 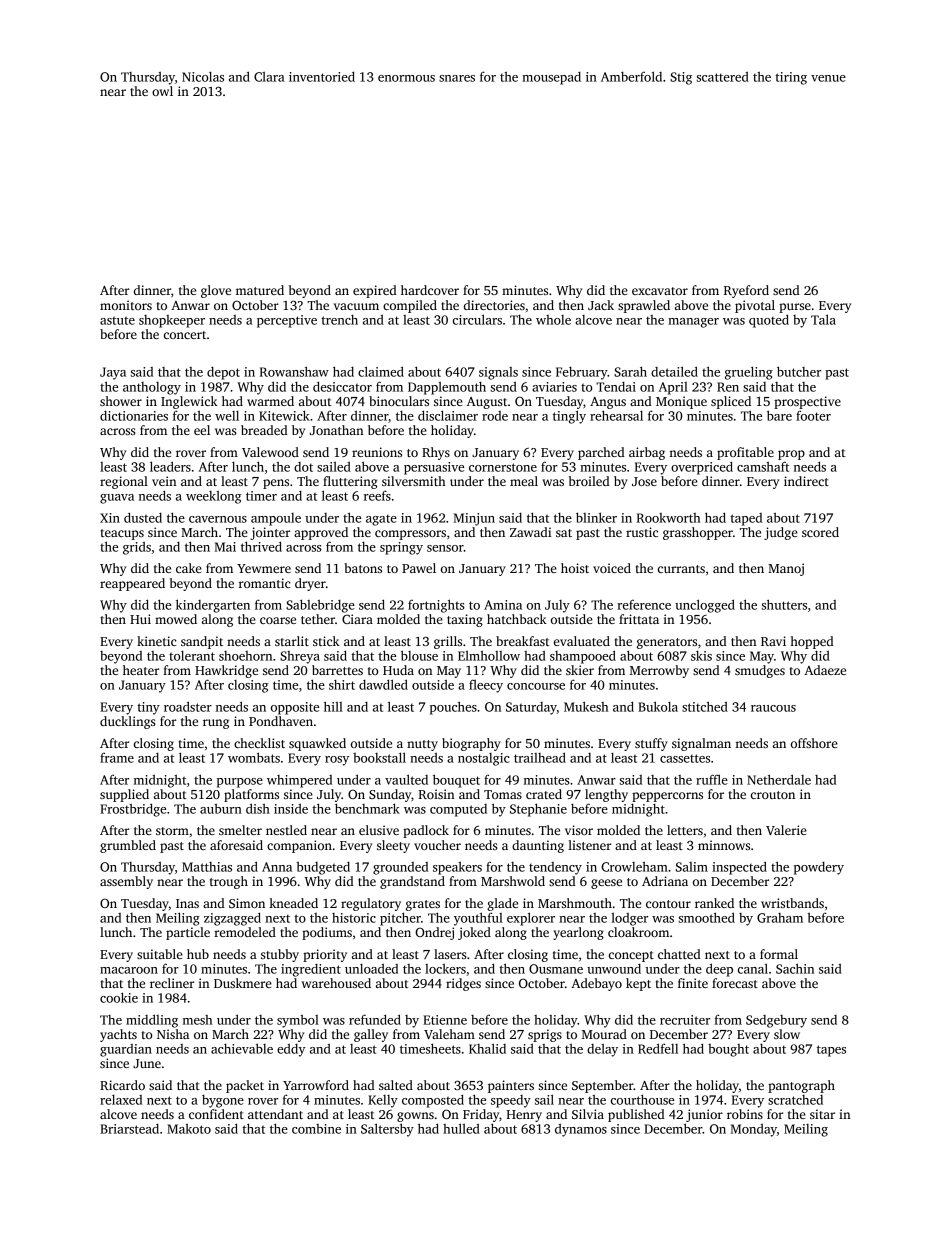 I want to click on scattered, so click(x=723, y=77).
